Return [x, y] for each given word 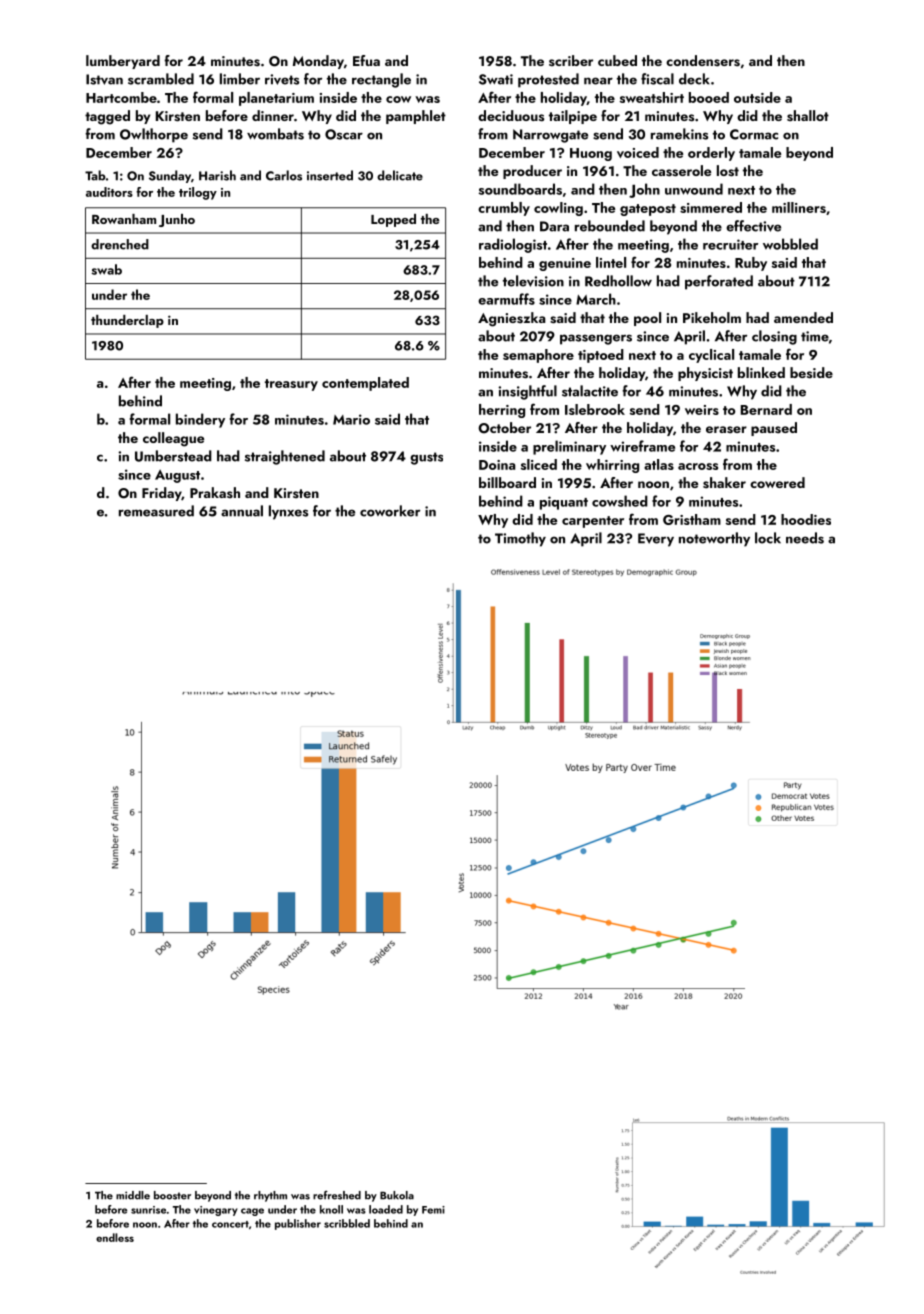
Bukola [397, 1195]
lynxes [288, 512]
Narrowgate [550, 136]
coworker [390, 511]
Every [656, 540]
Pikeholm [712, 317]
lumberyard [123, 62]
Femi [433, 1210]
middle [133, 1195]
